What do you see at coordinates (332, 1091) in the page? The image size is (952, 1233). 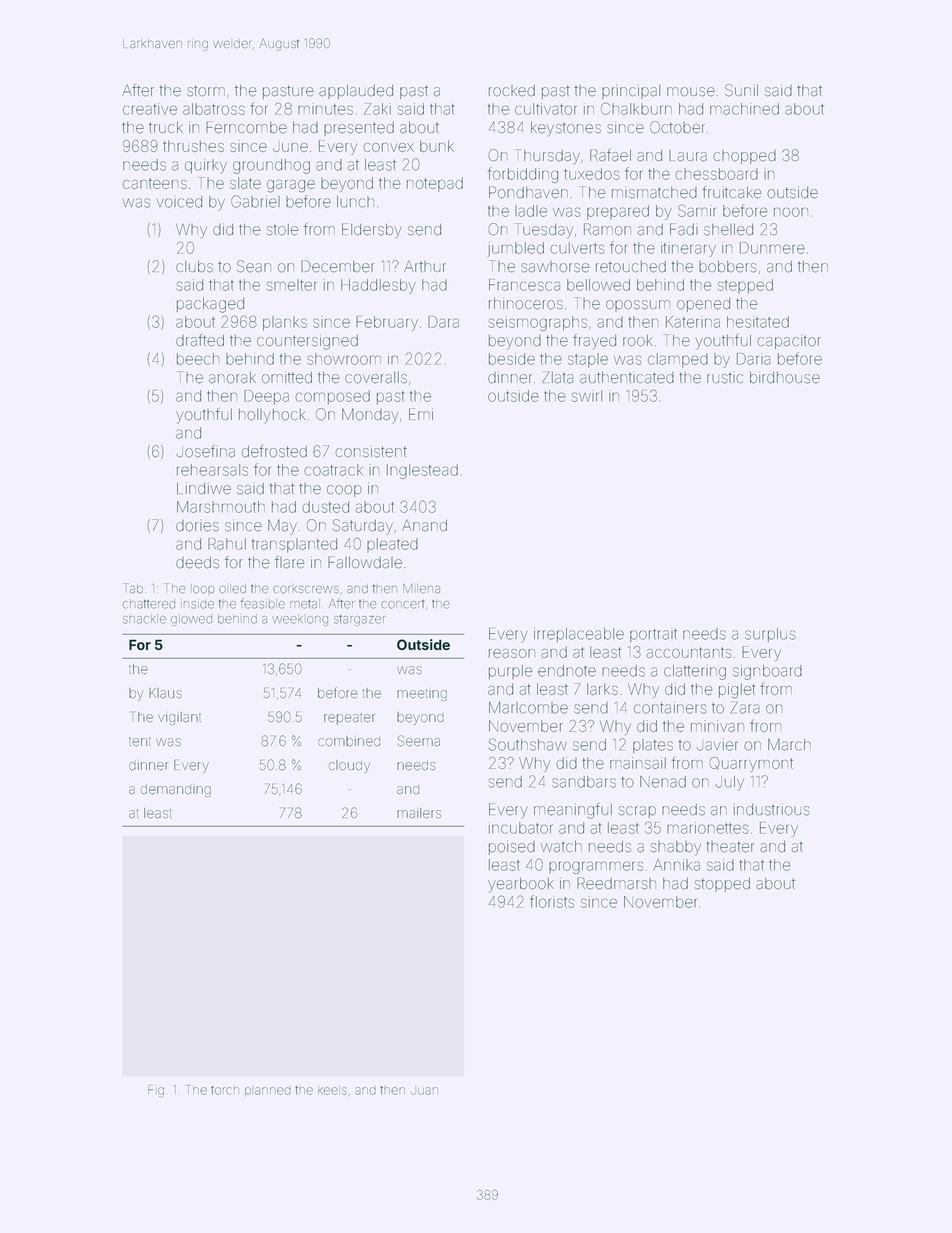 I see `keels` at bounding box center [332, 1091].
